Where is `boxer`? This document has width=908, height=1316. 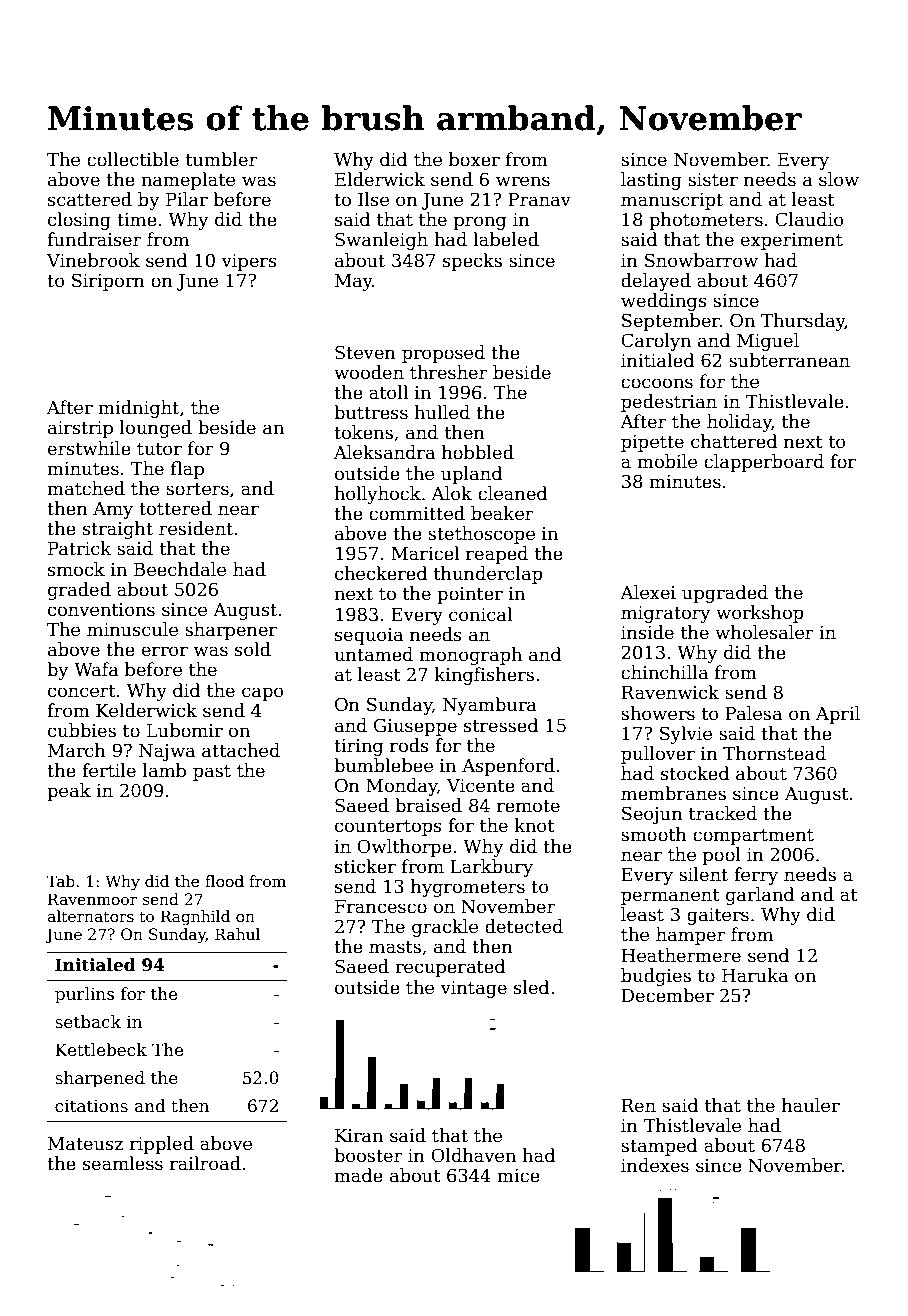 boxer is located at coordinates (474, 159).
